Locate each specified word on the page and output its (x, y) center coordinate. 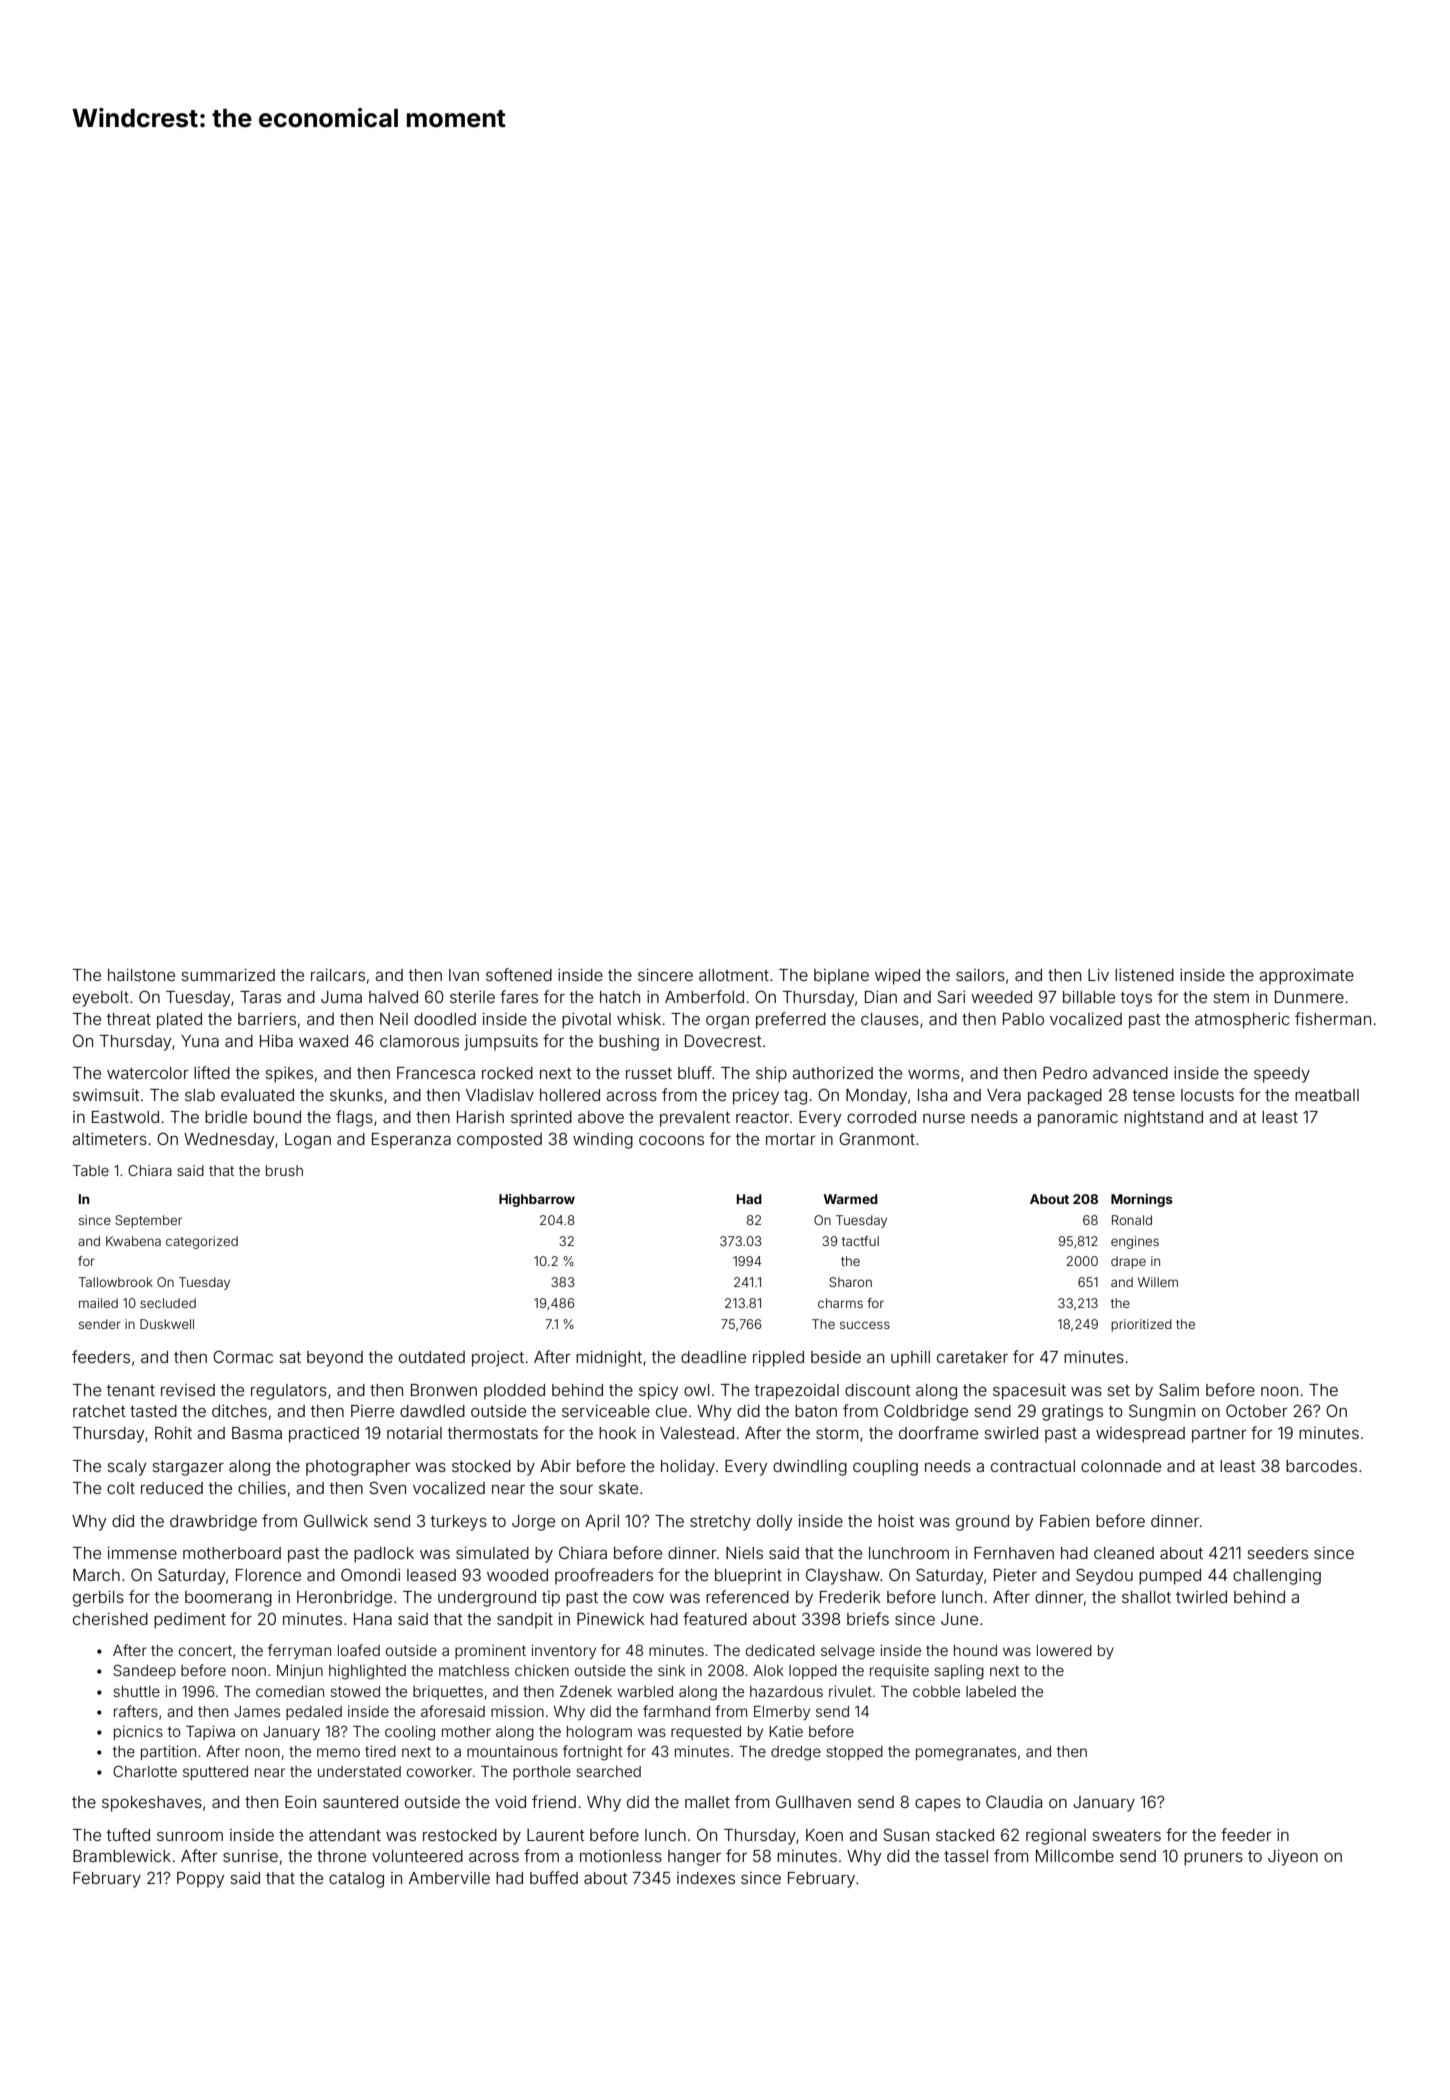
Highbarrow (537, 1200)
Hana (373, 1619)
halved (393, 997)
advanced (1130, 1073)
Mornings (1142, 1200)
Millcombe (1075, 1856)
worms (934, 1074)
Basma (257, 1433)
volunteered (417, 1856)
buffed (554, 1877)
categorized (202, 1242)
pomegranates (966, 1753)
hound (975, 1650)
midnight (609, 1359)
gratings (1072, 1413)
